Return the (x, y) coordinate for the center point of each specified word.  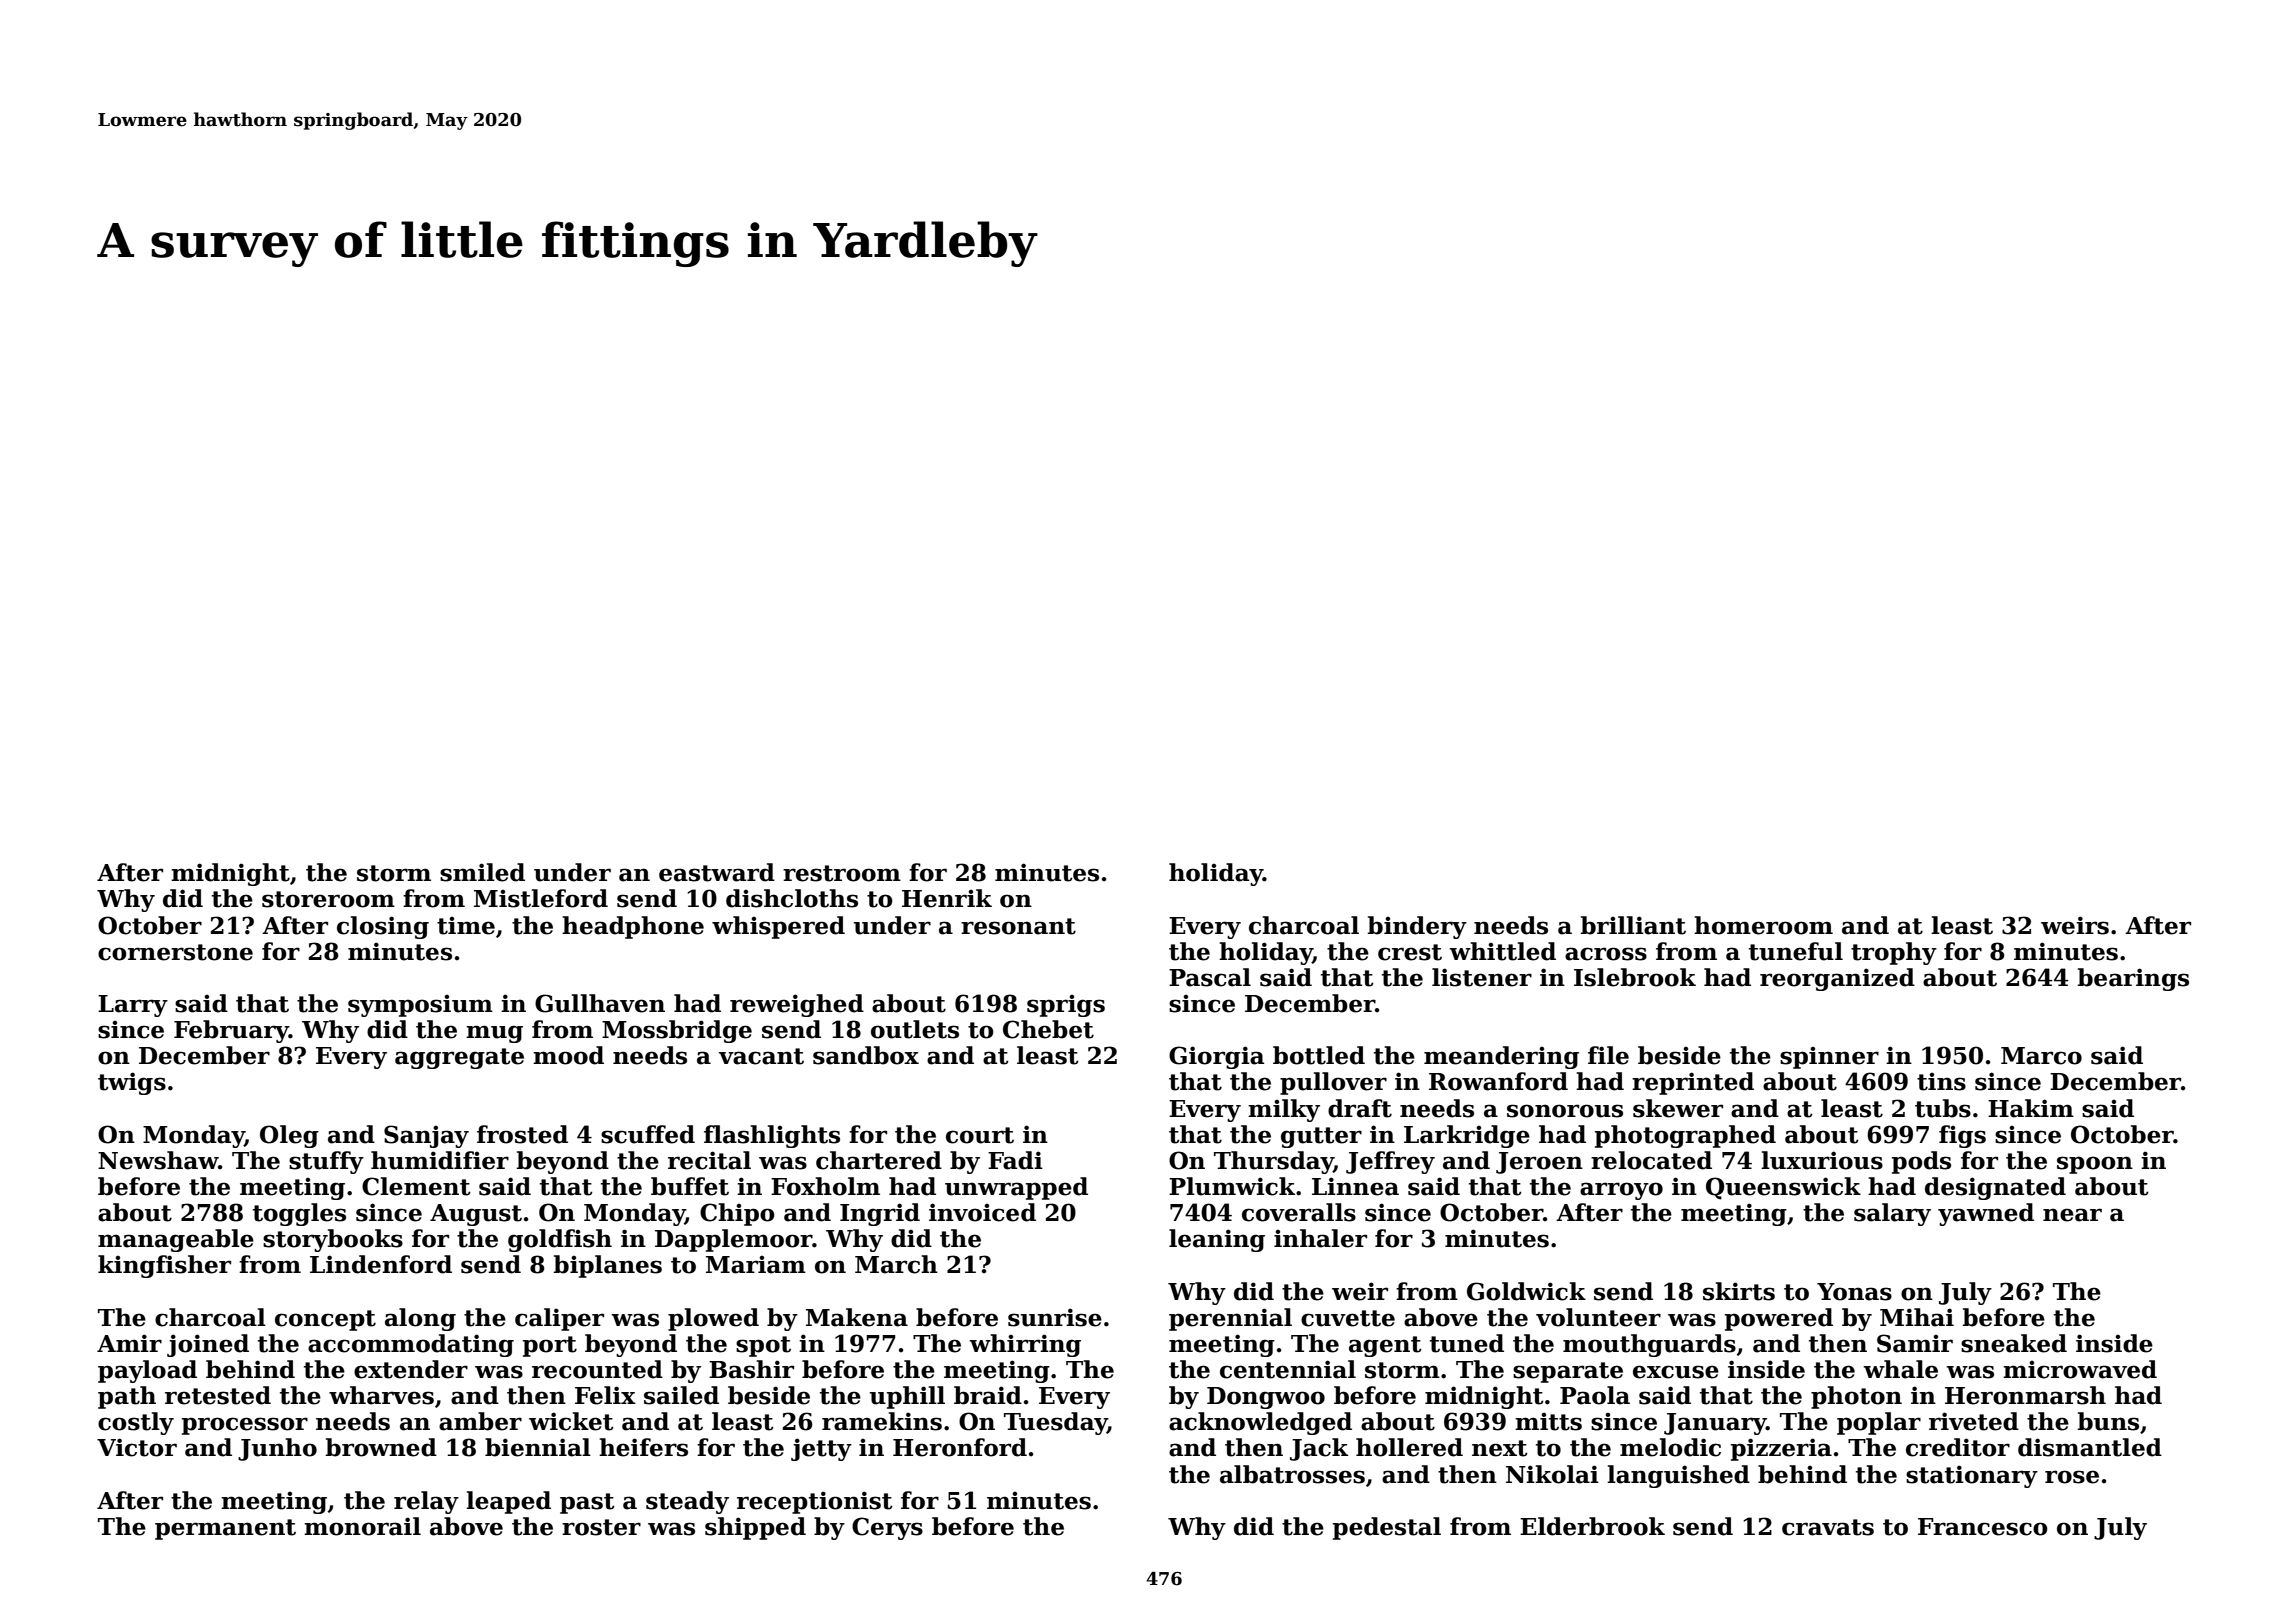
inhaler (1320, 1238)
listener (1482, 977)
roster (601, 1527)
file (1608, 1055)
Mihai (1917, 1317)
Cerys (887, 1528)
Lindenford (381, 1264)
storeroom (328, 899)
